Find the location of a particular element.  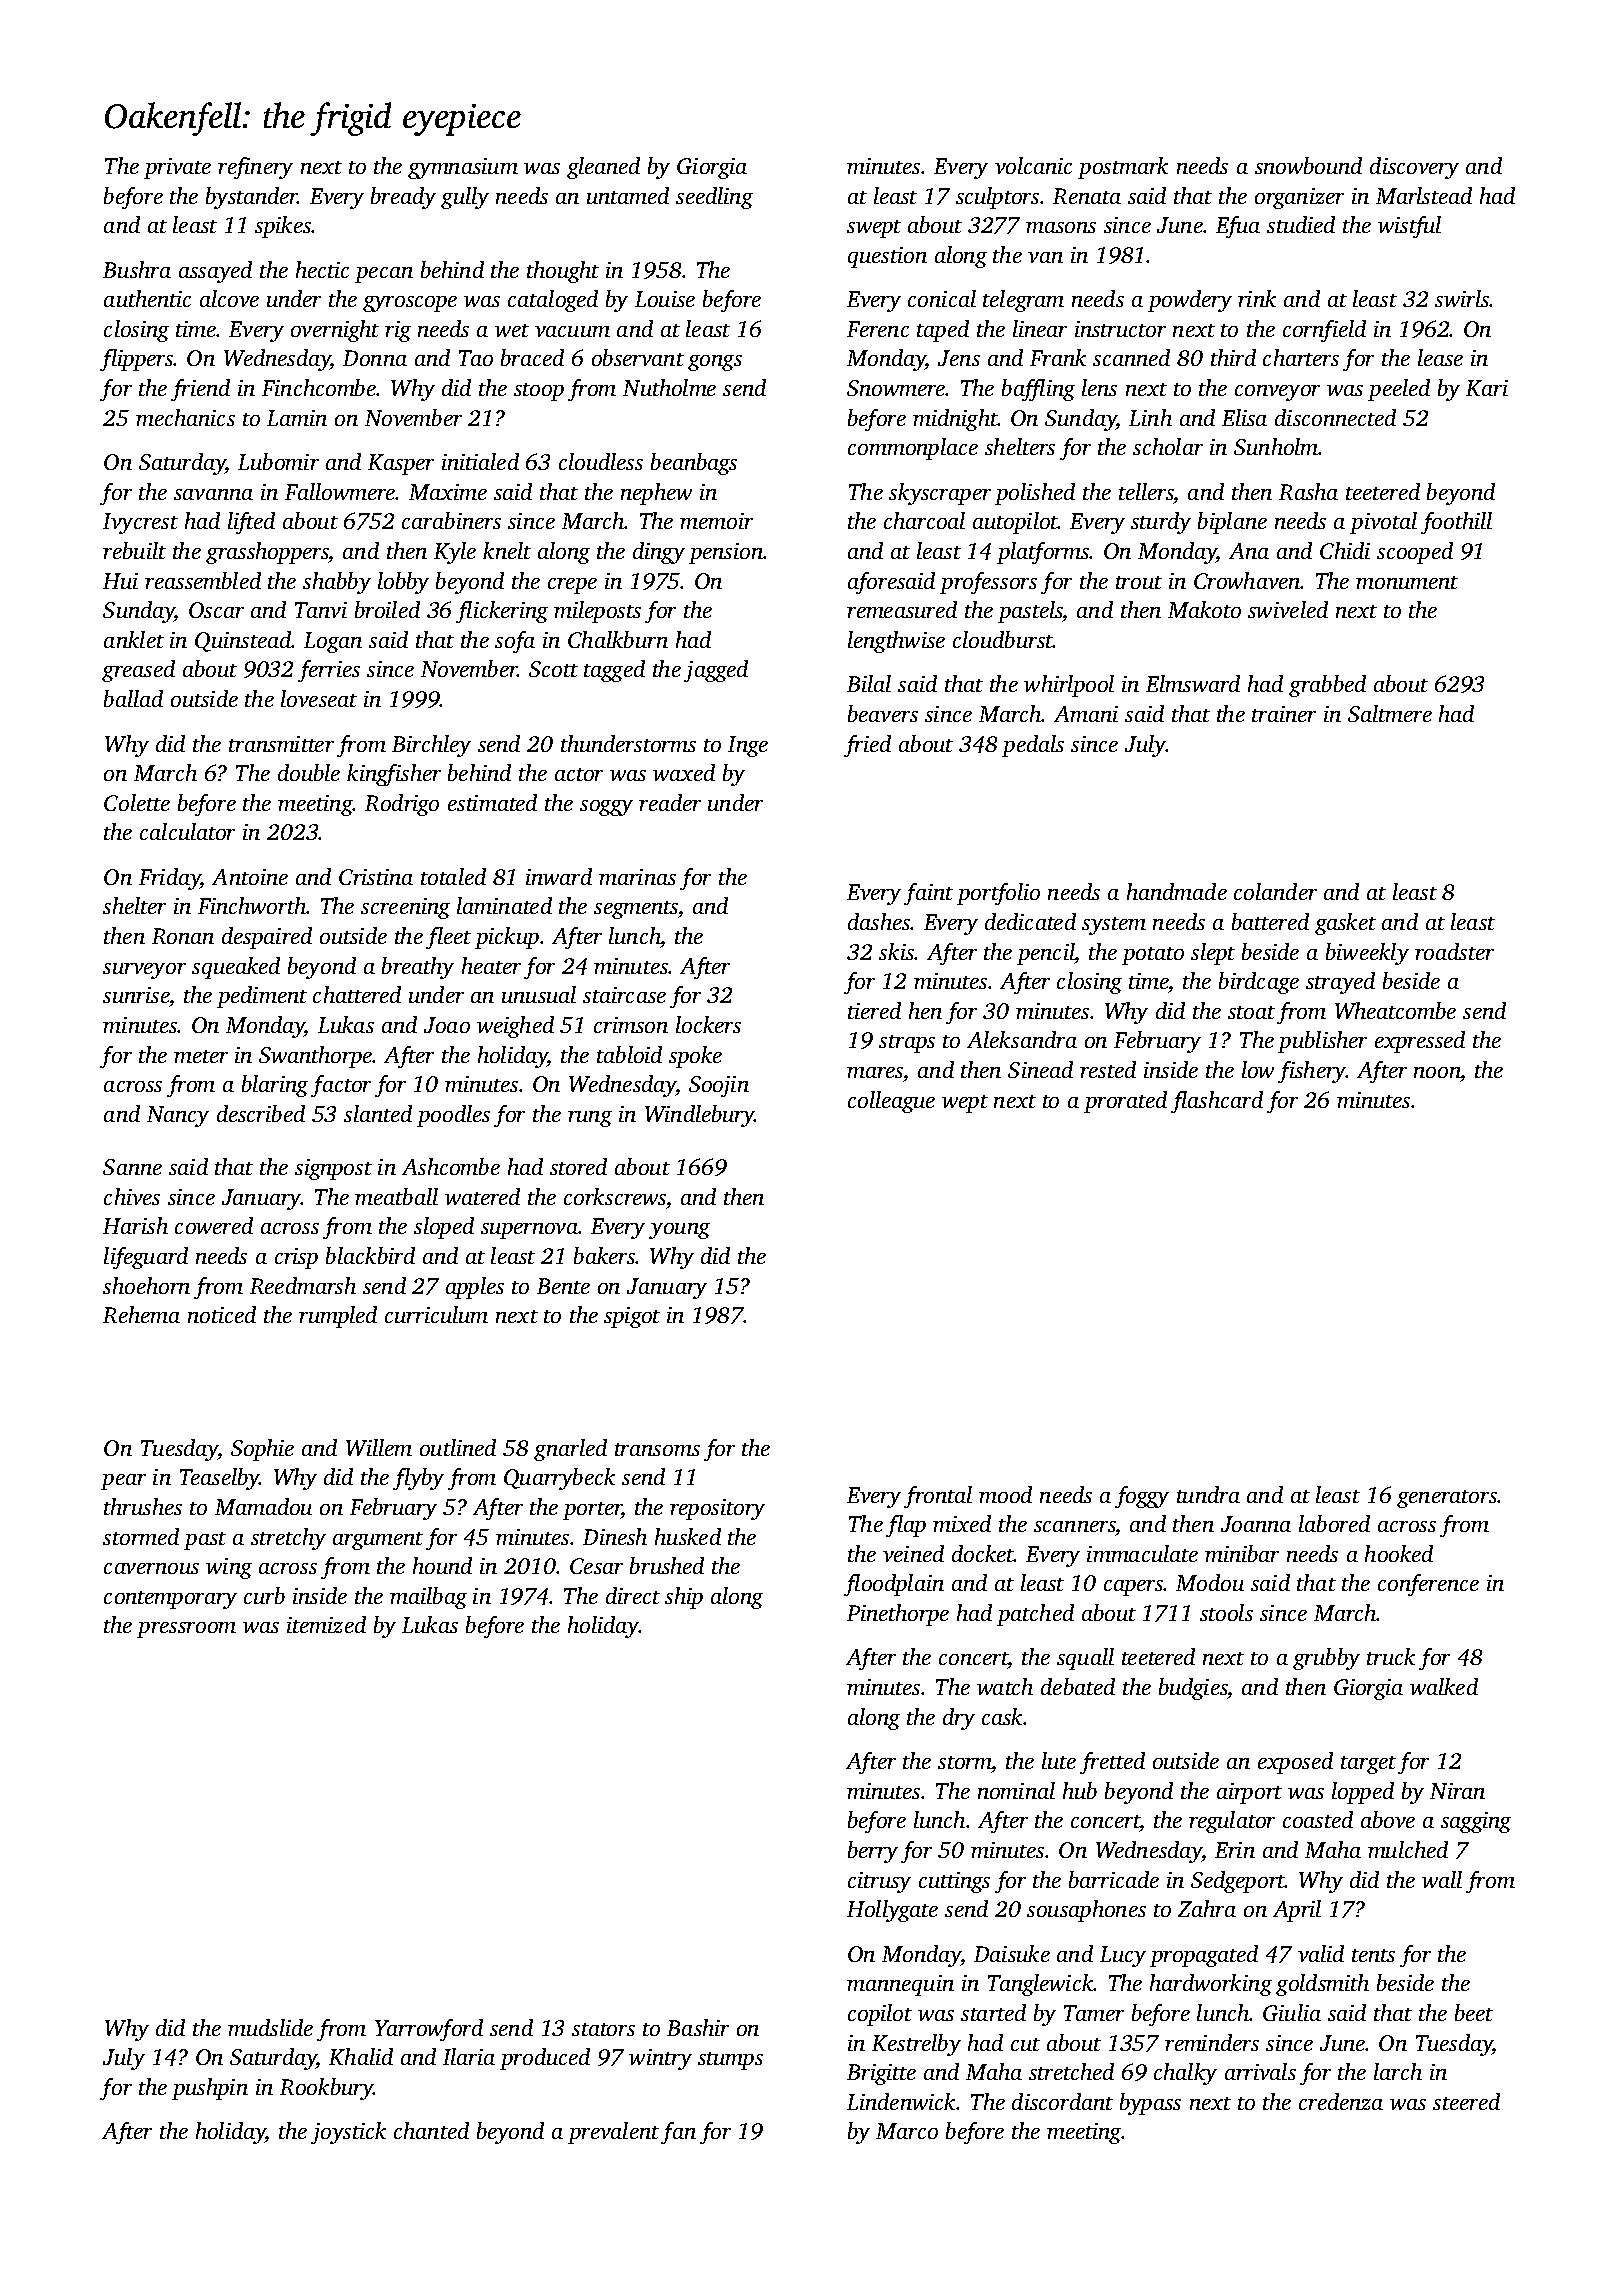

discovery is located at coordinates (1414, 168).
